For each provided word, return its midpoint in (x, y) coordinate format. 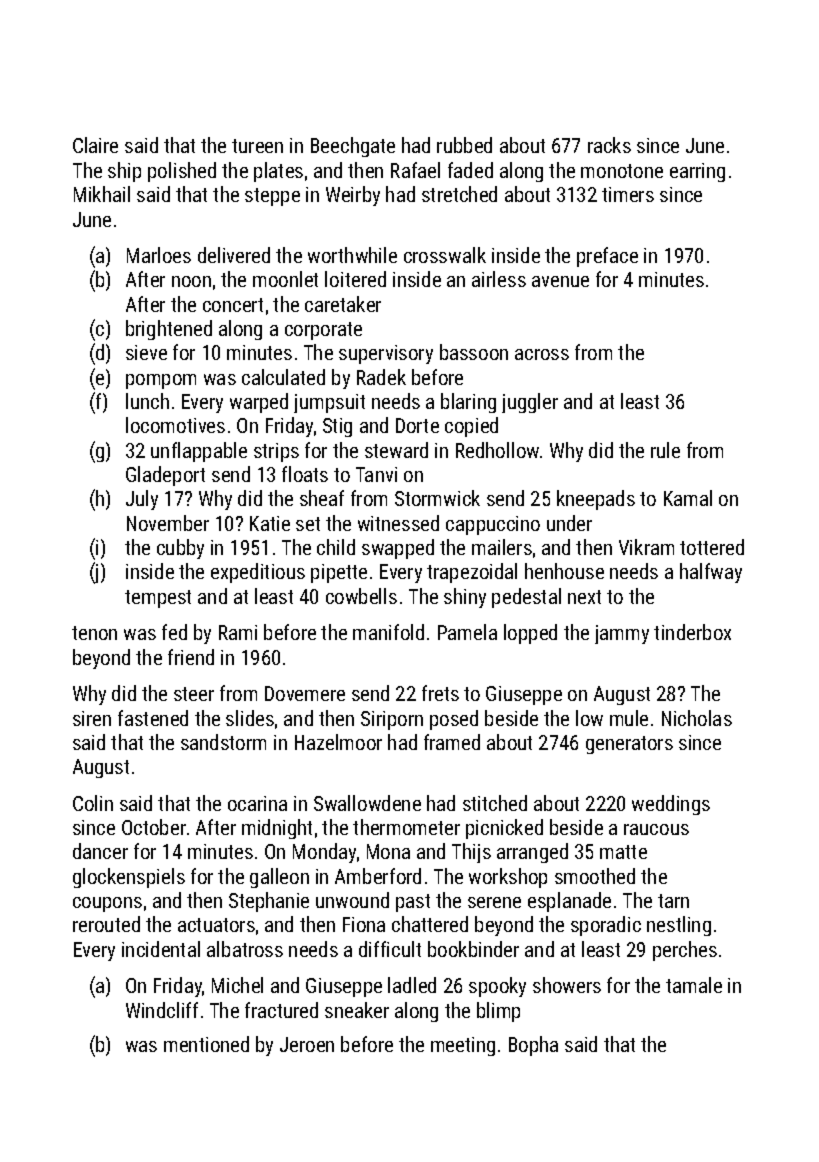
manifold (388, 632)
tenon (94, 633)
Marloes (159, 255)
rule (665, 450)
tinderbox (692, 632)
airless (499, 279)
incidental (161, 949)
